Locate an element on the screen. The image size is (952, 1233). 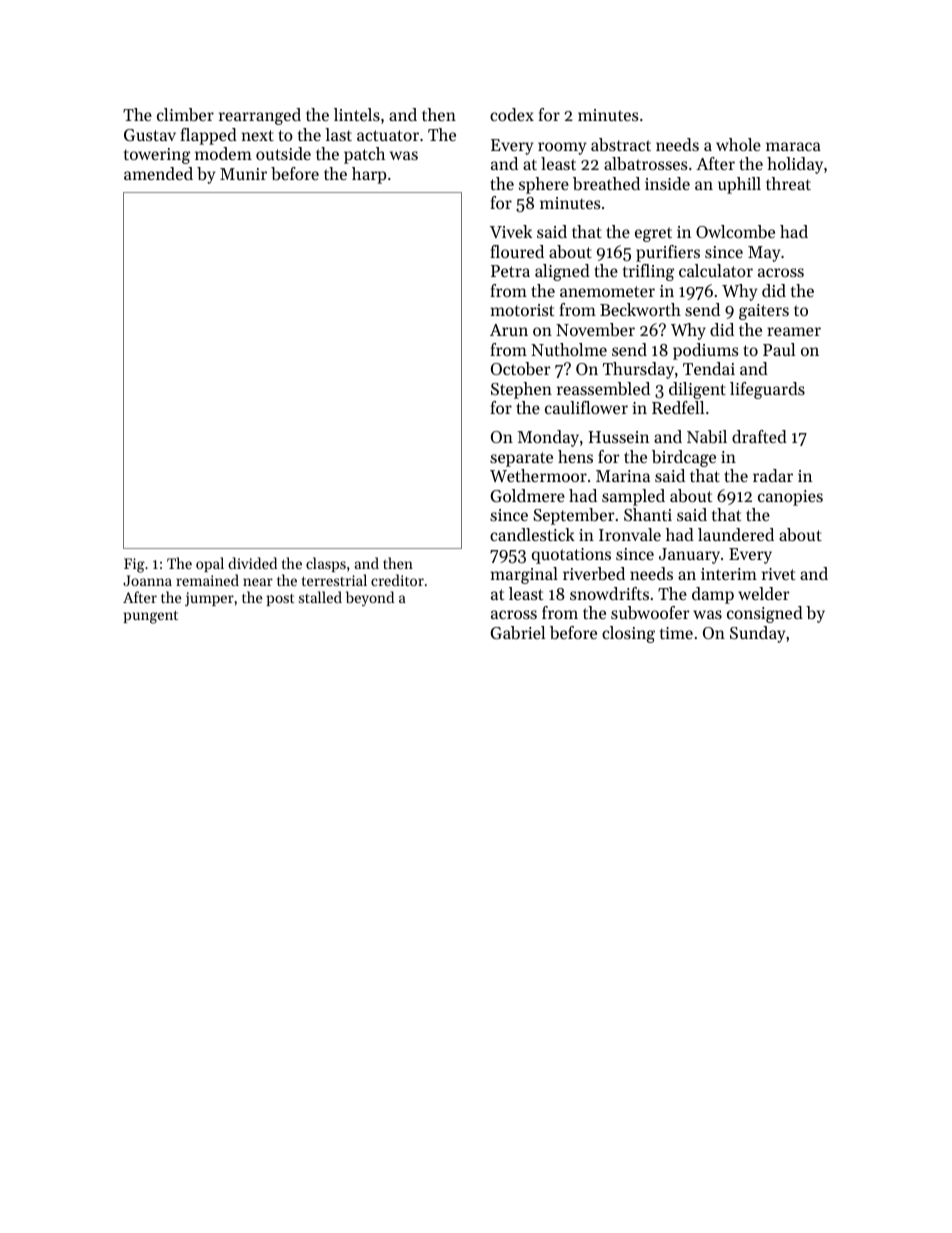
lintels is located at coordinates (357, 114).
